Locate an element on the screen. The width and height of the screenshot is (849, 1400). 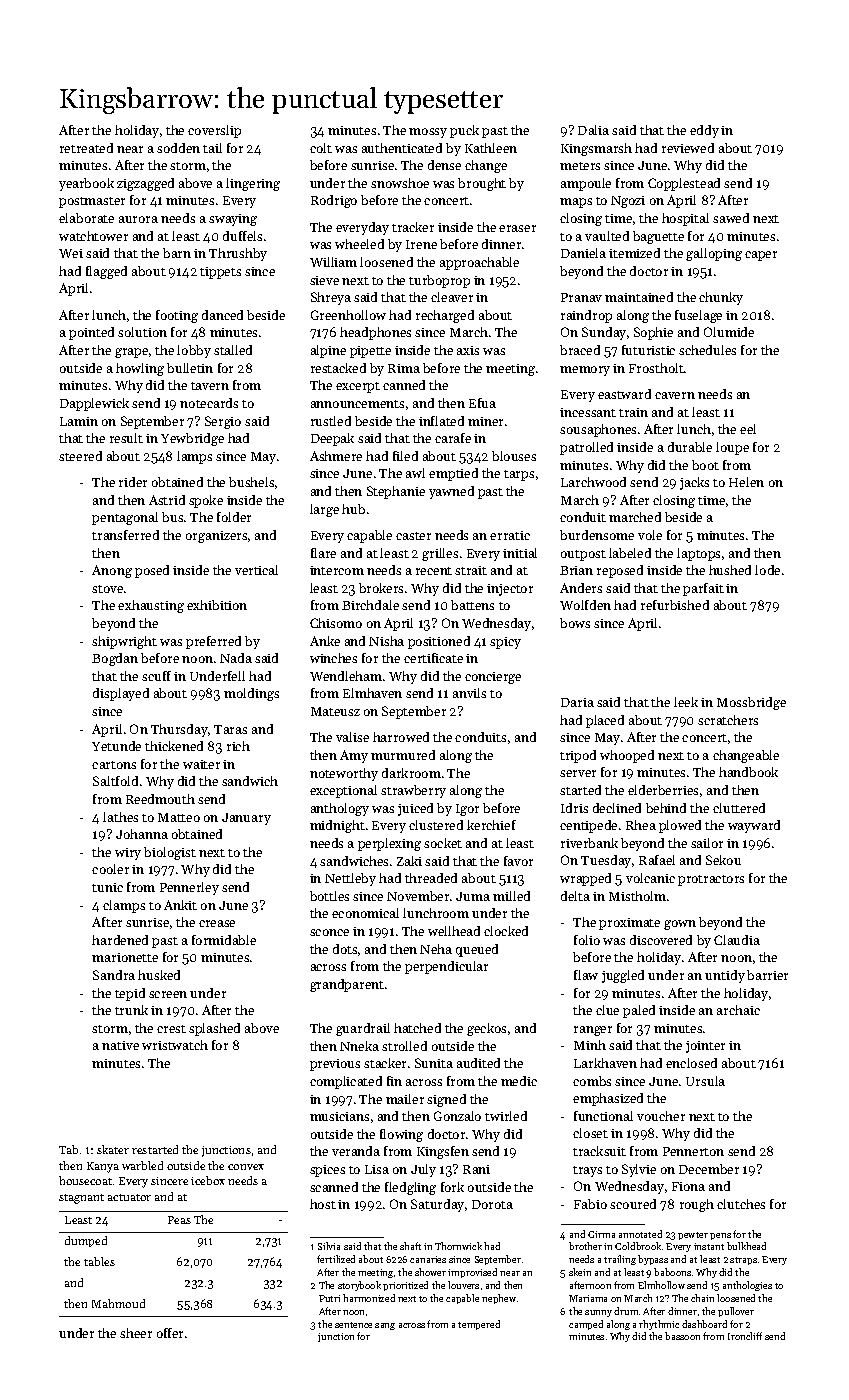
Igor is located at coordinates (467, 810).
